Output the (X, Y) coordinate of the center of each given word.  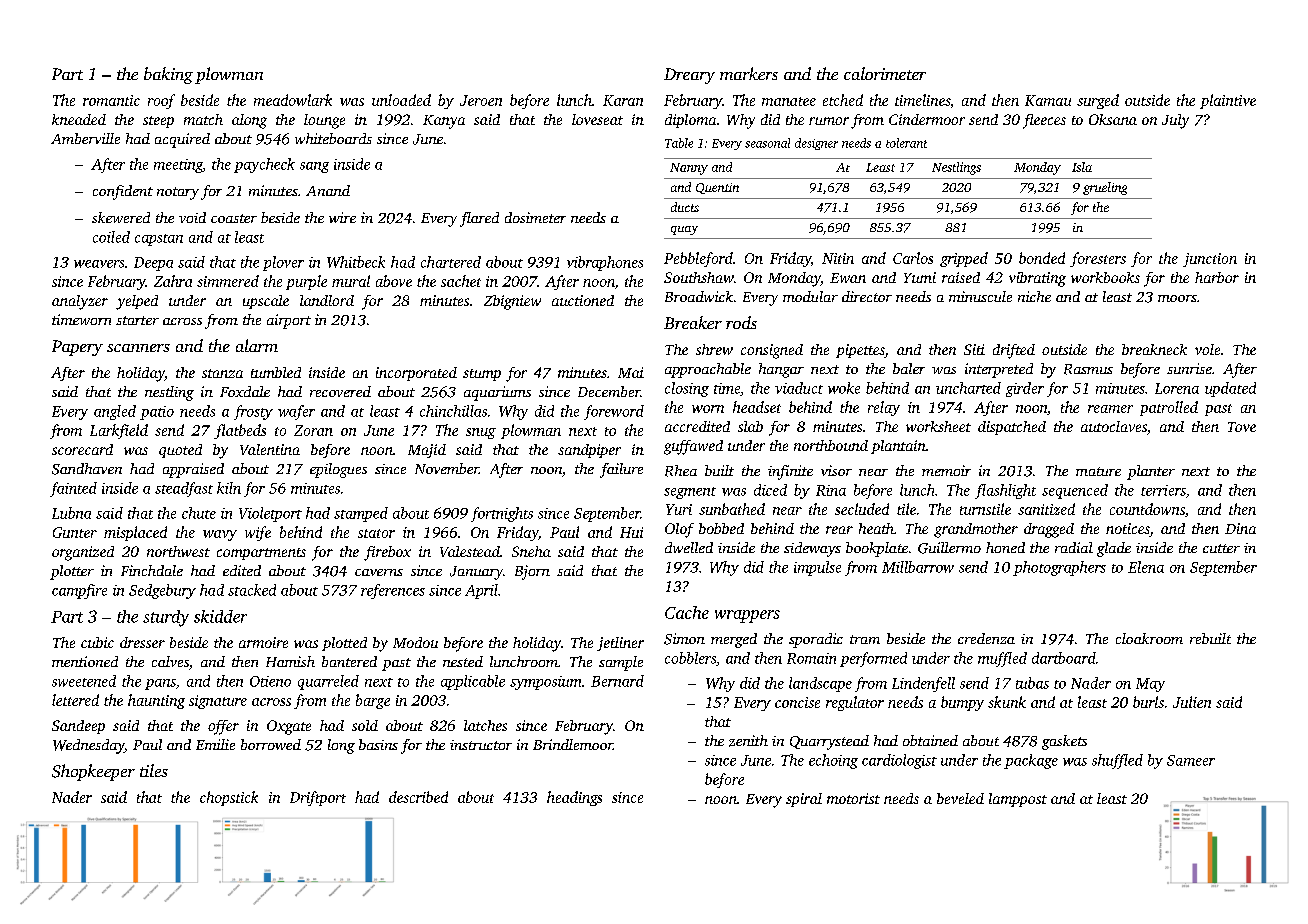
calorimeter (885, 73)
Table (679, 143)
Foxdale (245, 391)
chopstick (229, 798)
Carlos (913, 258)
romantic (111, 100)
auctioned (583, 300)
